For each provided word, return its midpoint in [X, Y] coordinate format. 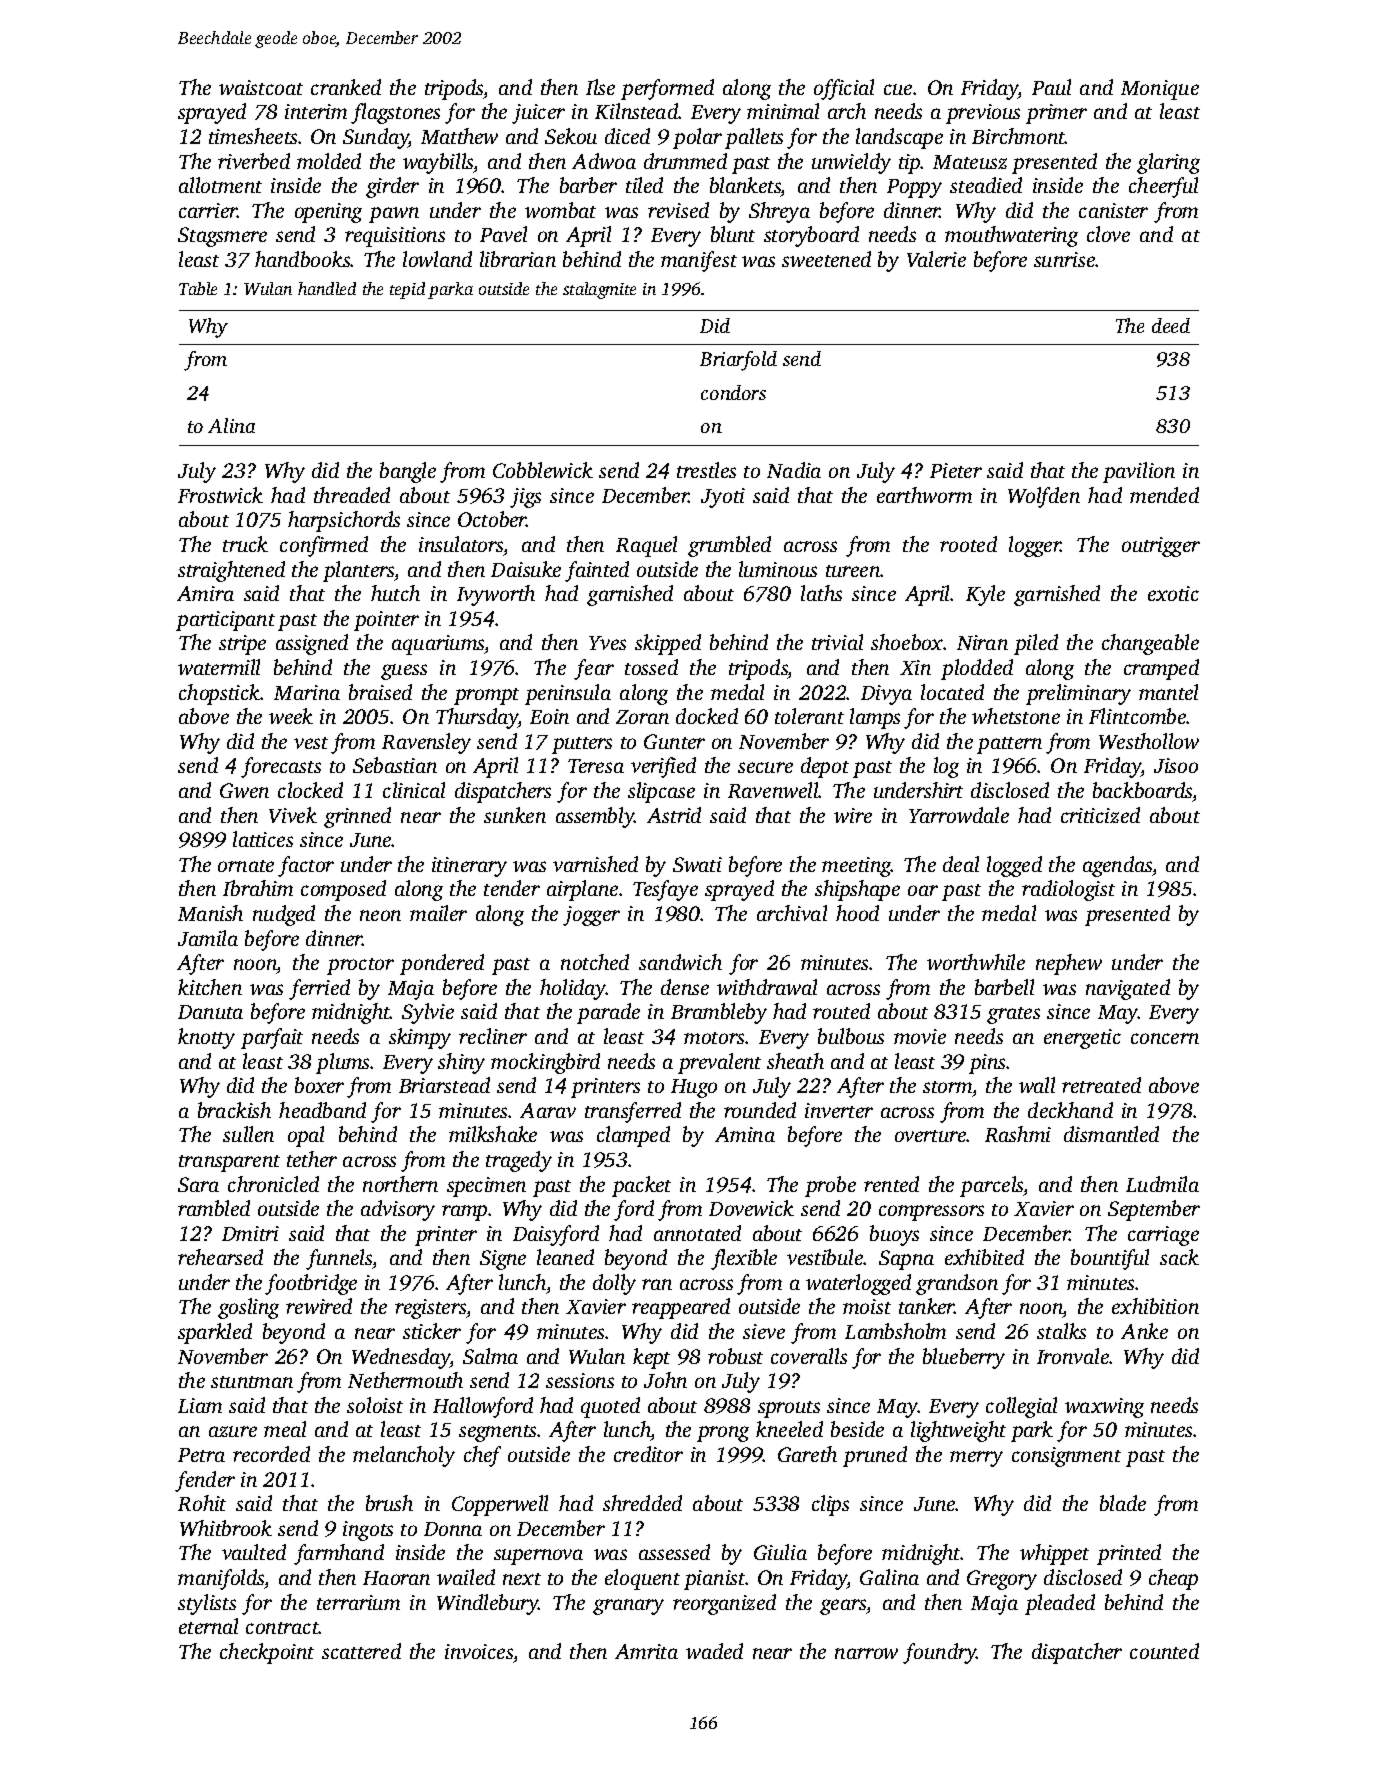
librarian [518, 259]
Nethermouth [405, 1380]
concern [1165, 1038]
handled [327, 288]
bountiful [1110, 1259]
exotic [1173, 593]
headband [322, 1110]
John [665, 1380]
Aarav [548, 1110]
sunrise [1064, 259]
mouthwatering [1011, 236]
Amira [205, 593]
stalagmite [599, 290]
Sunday [376, 138]
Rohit [202, 1503]
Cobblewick [543, 470]
